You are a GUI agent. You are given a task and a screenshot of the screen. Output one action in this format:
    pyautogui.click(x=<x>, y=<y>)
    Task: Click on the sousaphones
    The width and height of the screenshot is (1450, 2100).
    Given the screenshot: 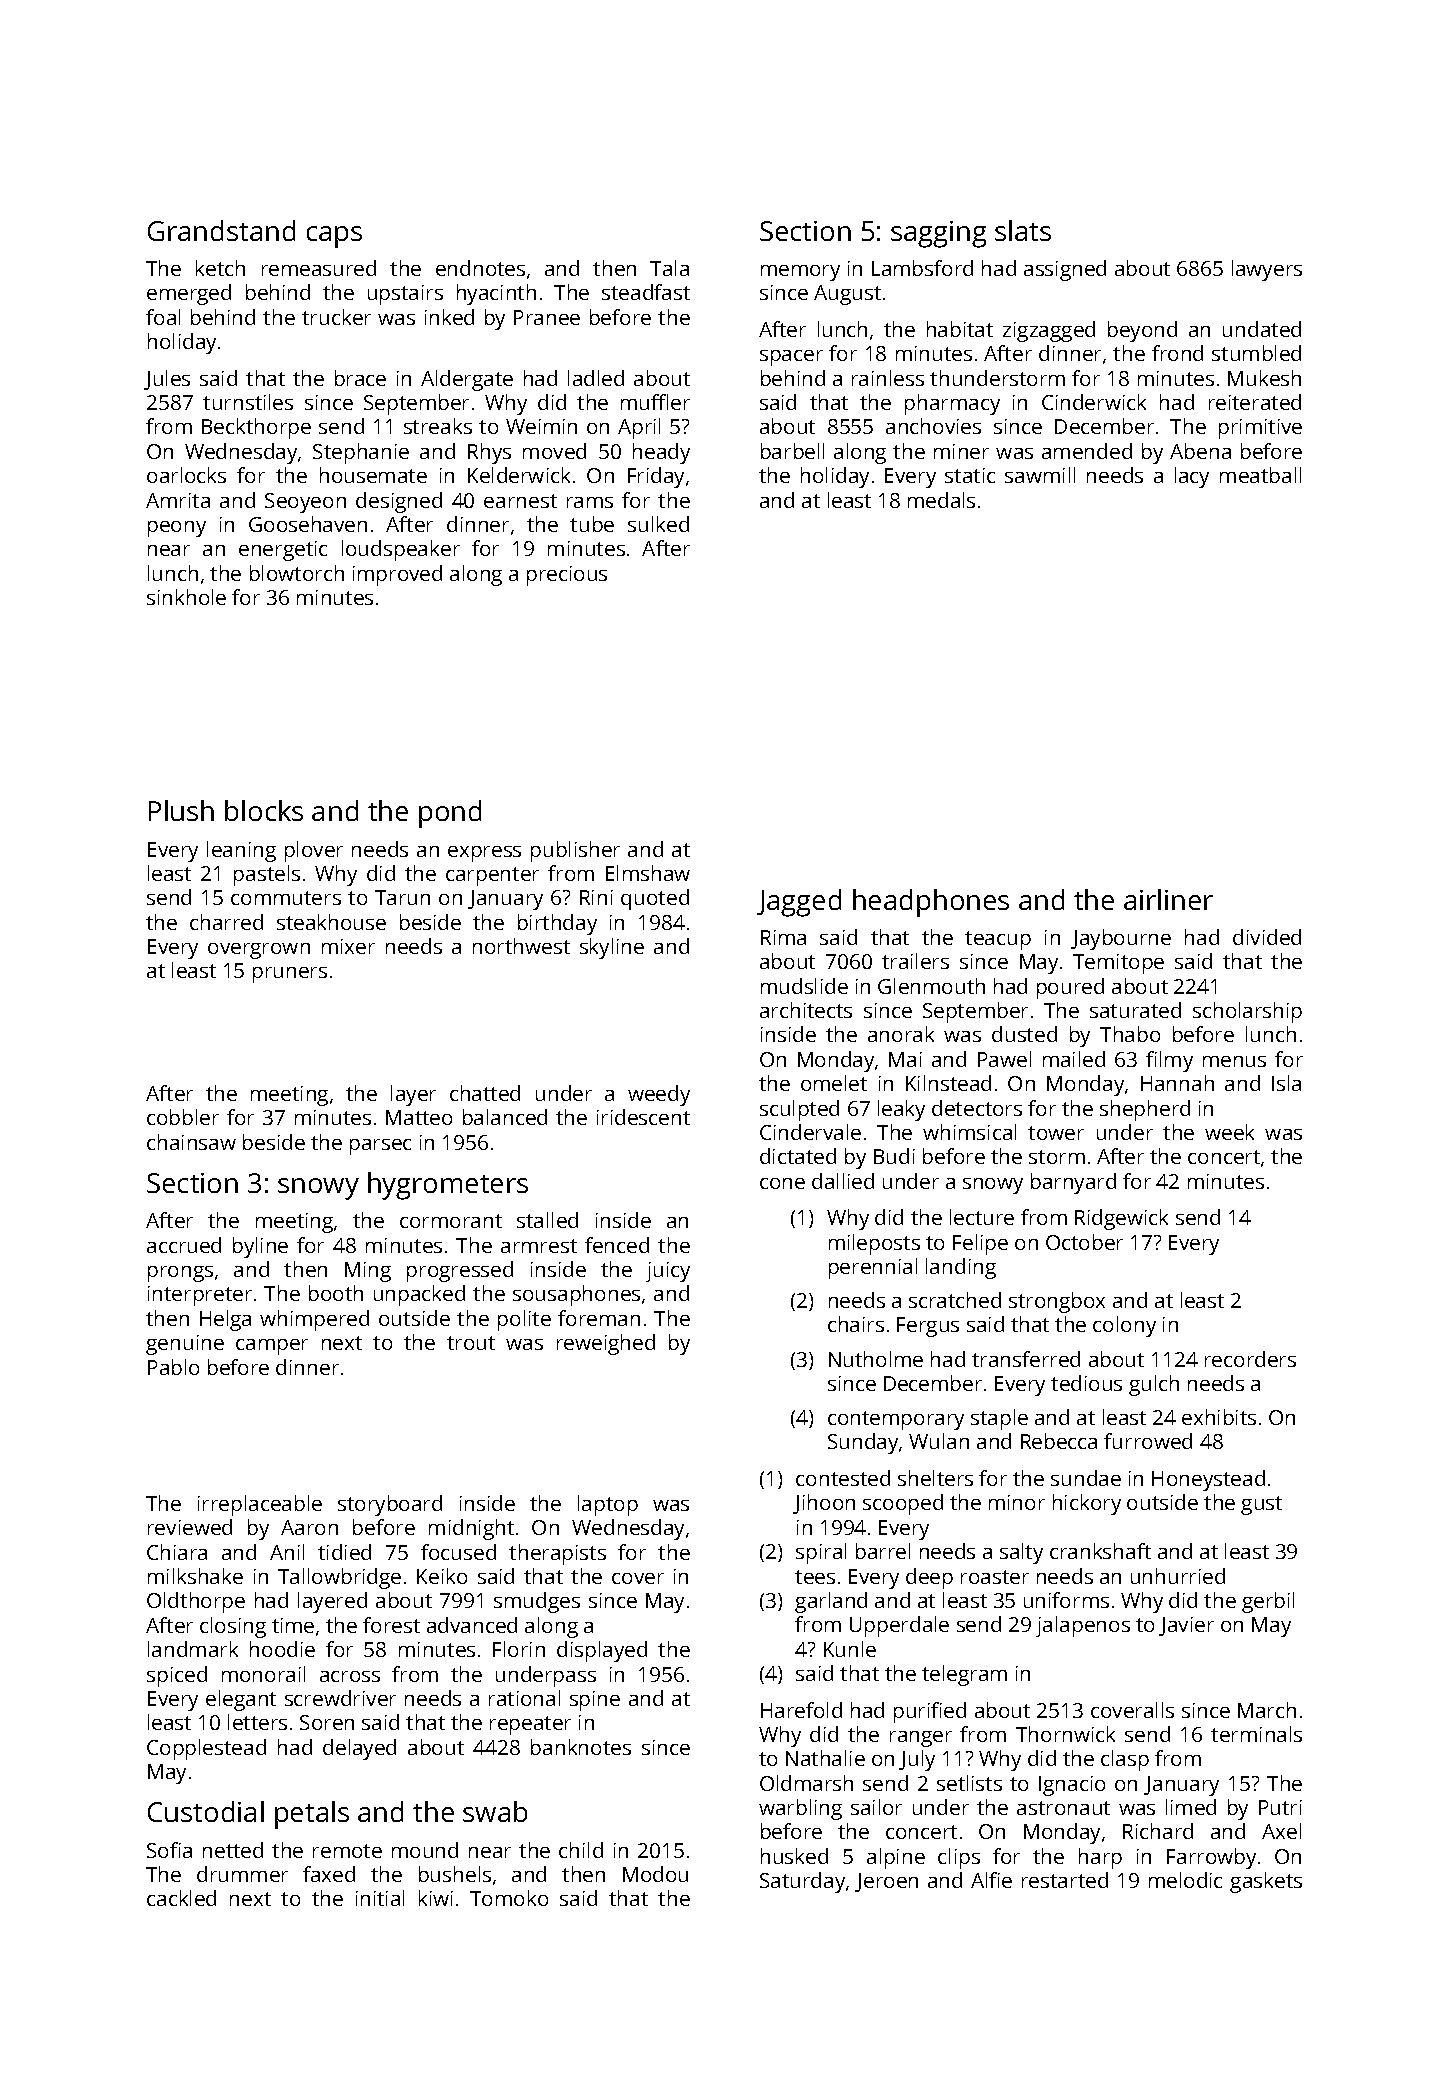 What is the action you would take?
    pyautogui.click(x=576, y=1295)
